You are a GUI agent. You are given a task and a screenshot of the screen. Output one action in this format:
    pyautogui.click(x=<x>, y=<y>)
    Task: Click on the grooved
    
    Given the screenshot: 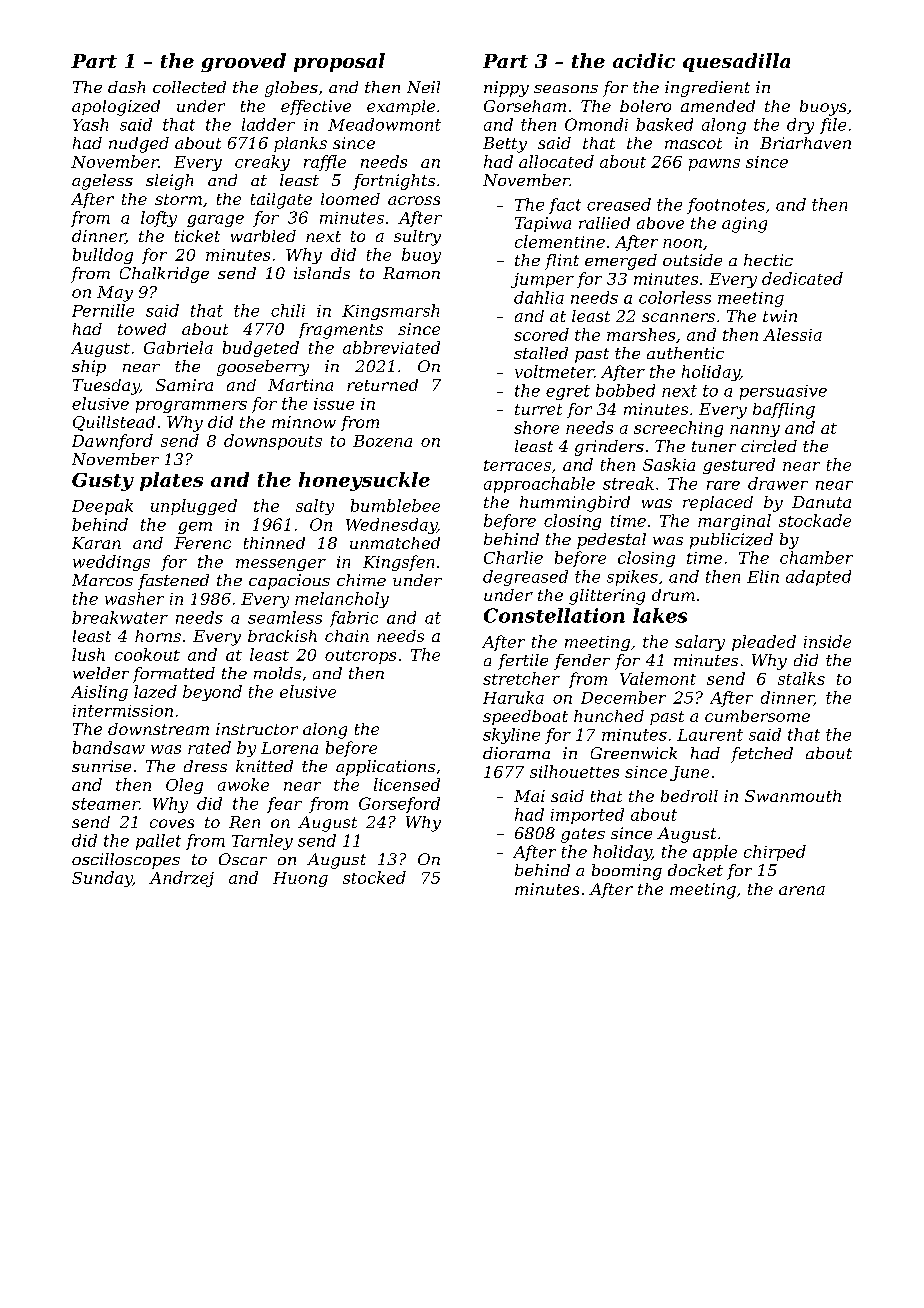 What is the action you would take?
    pyautogui.click(x=243, y=62)
